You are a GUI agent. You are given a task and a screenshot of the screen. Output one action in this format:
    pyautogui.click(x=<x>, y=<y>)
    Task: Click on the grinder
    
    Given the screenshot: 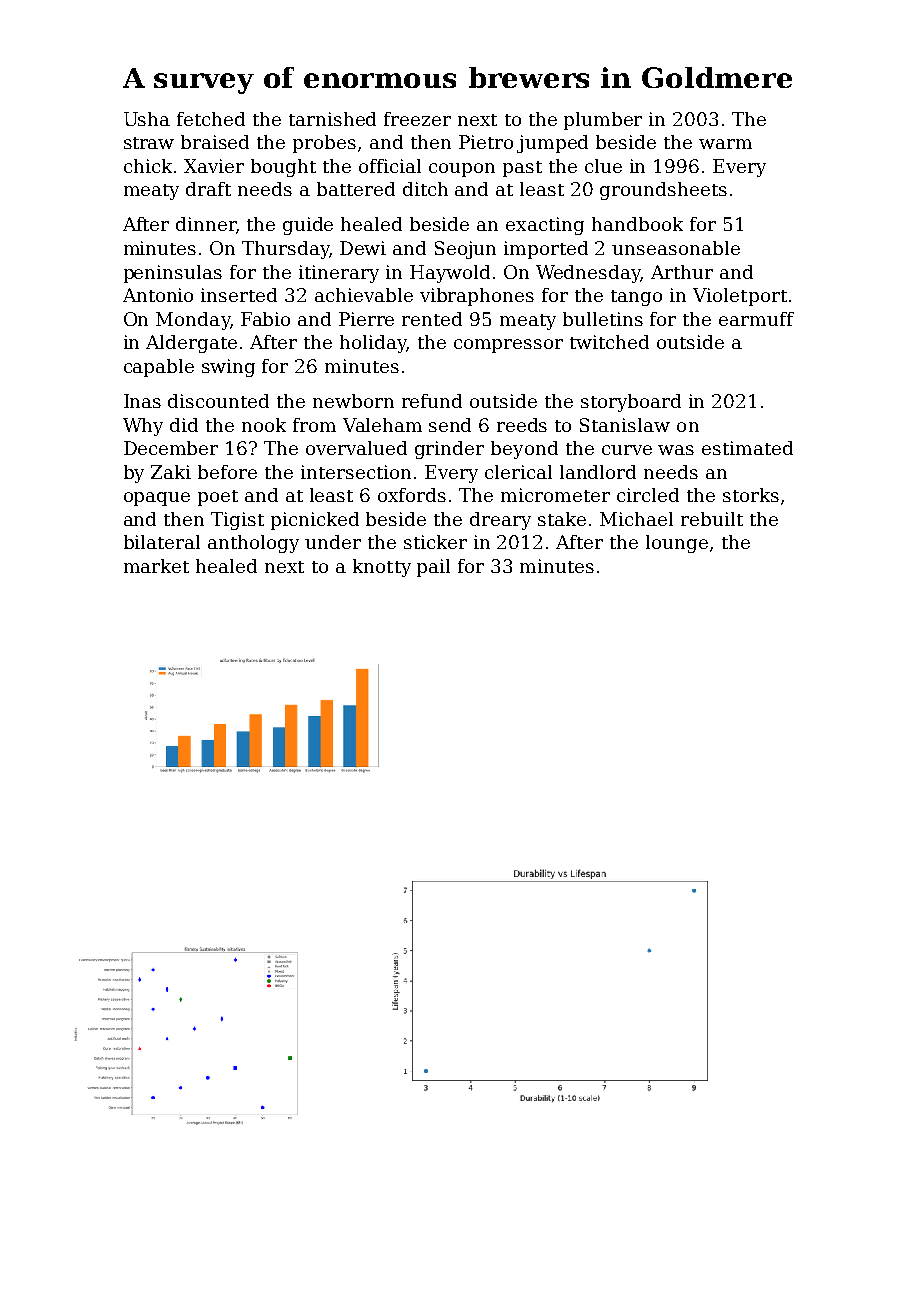 What is the action you would take?
    pyautogui.click(x=449, y=450)
